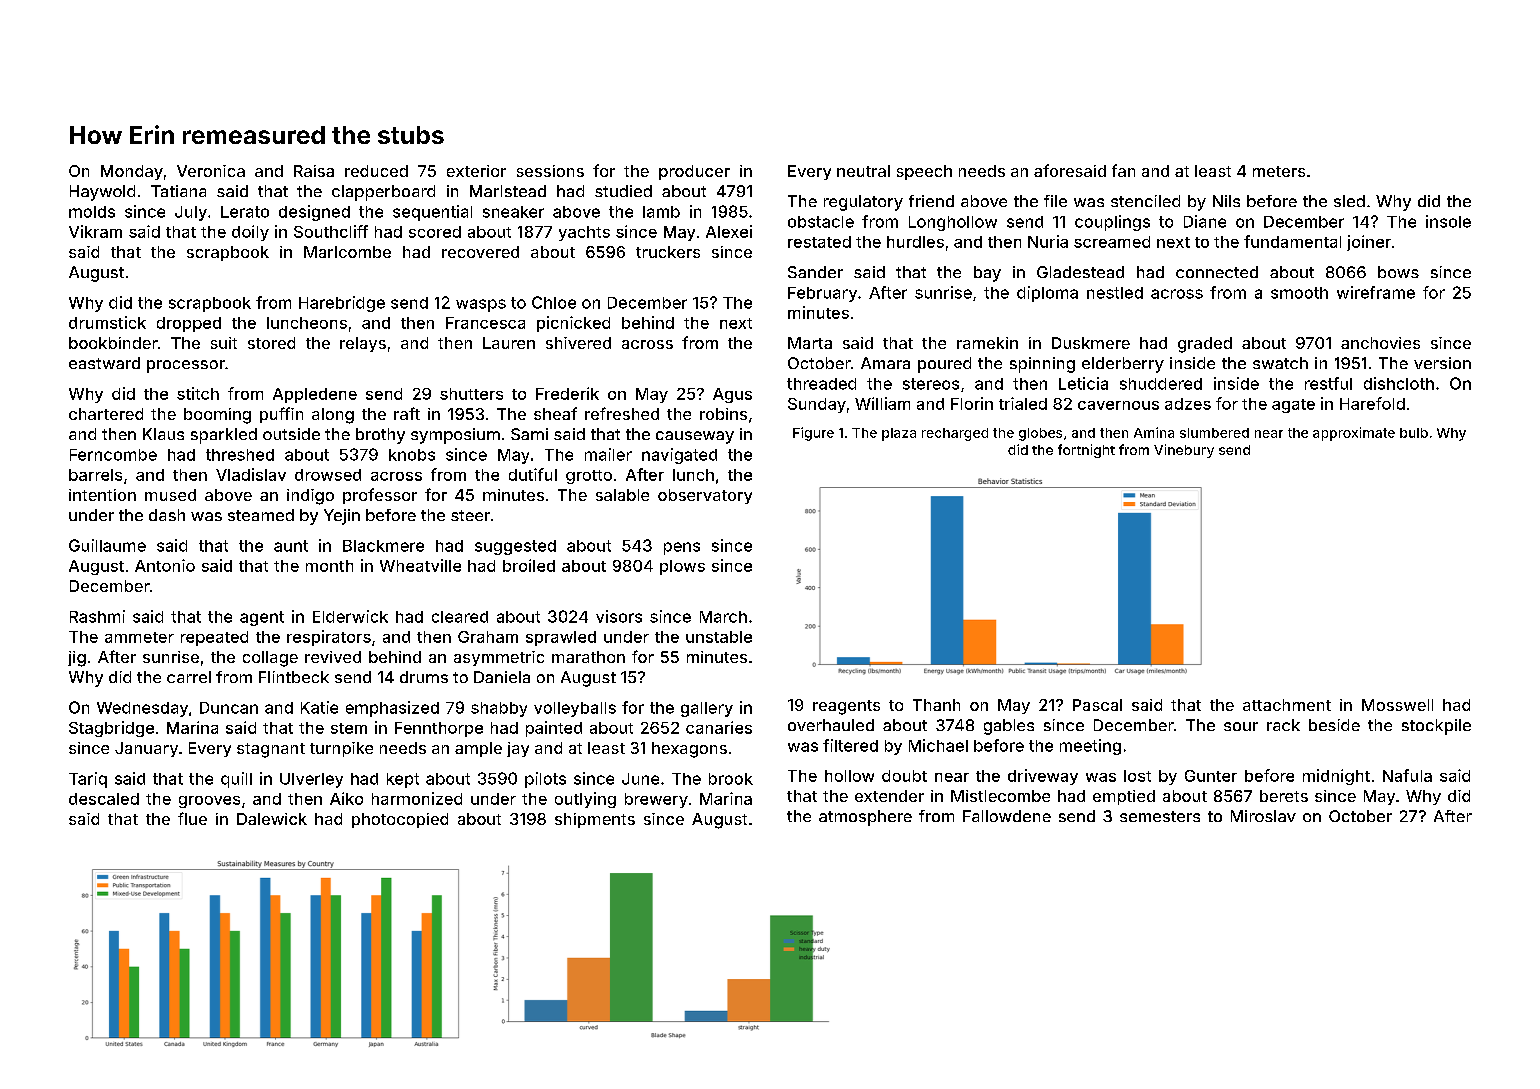 The height and width of the screenshot is (1089, 1540). Describe the element at coordinates (694, 172) in the screenshot. I see `producer` at that location.
